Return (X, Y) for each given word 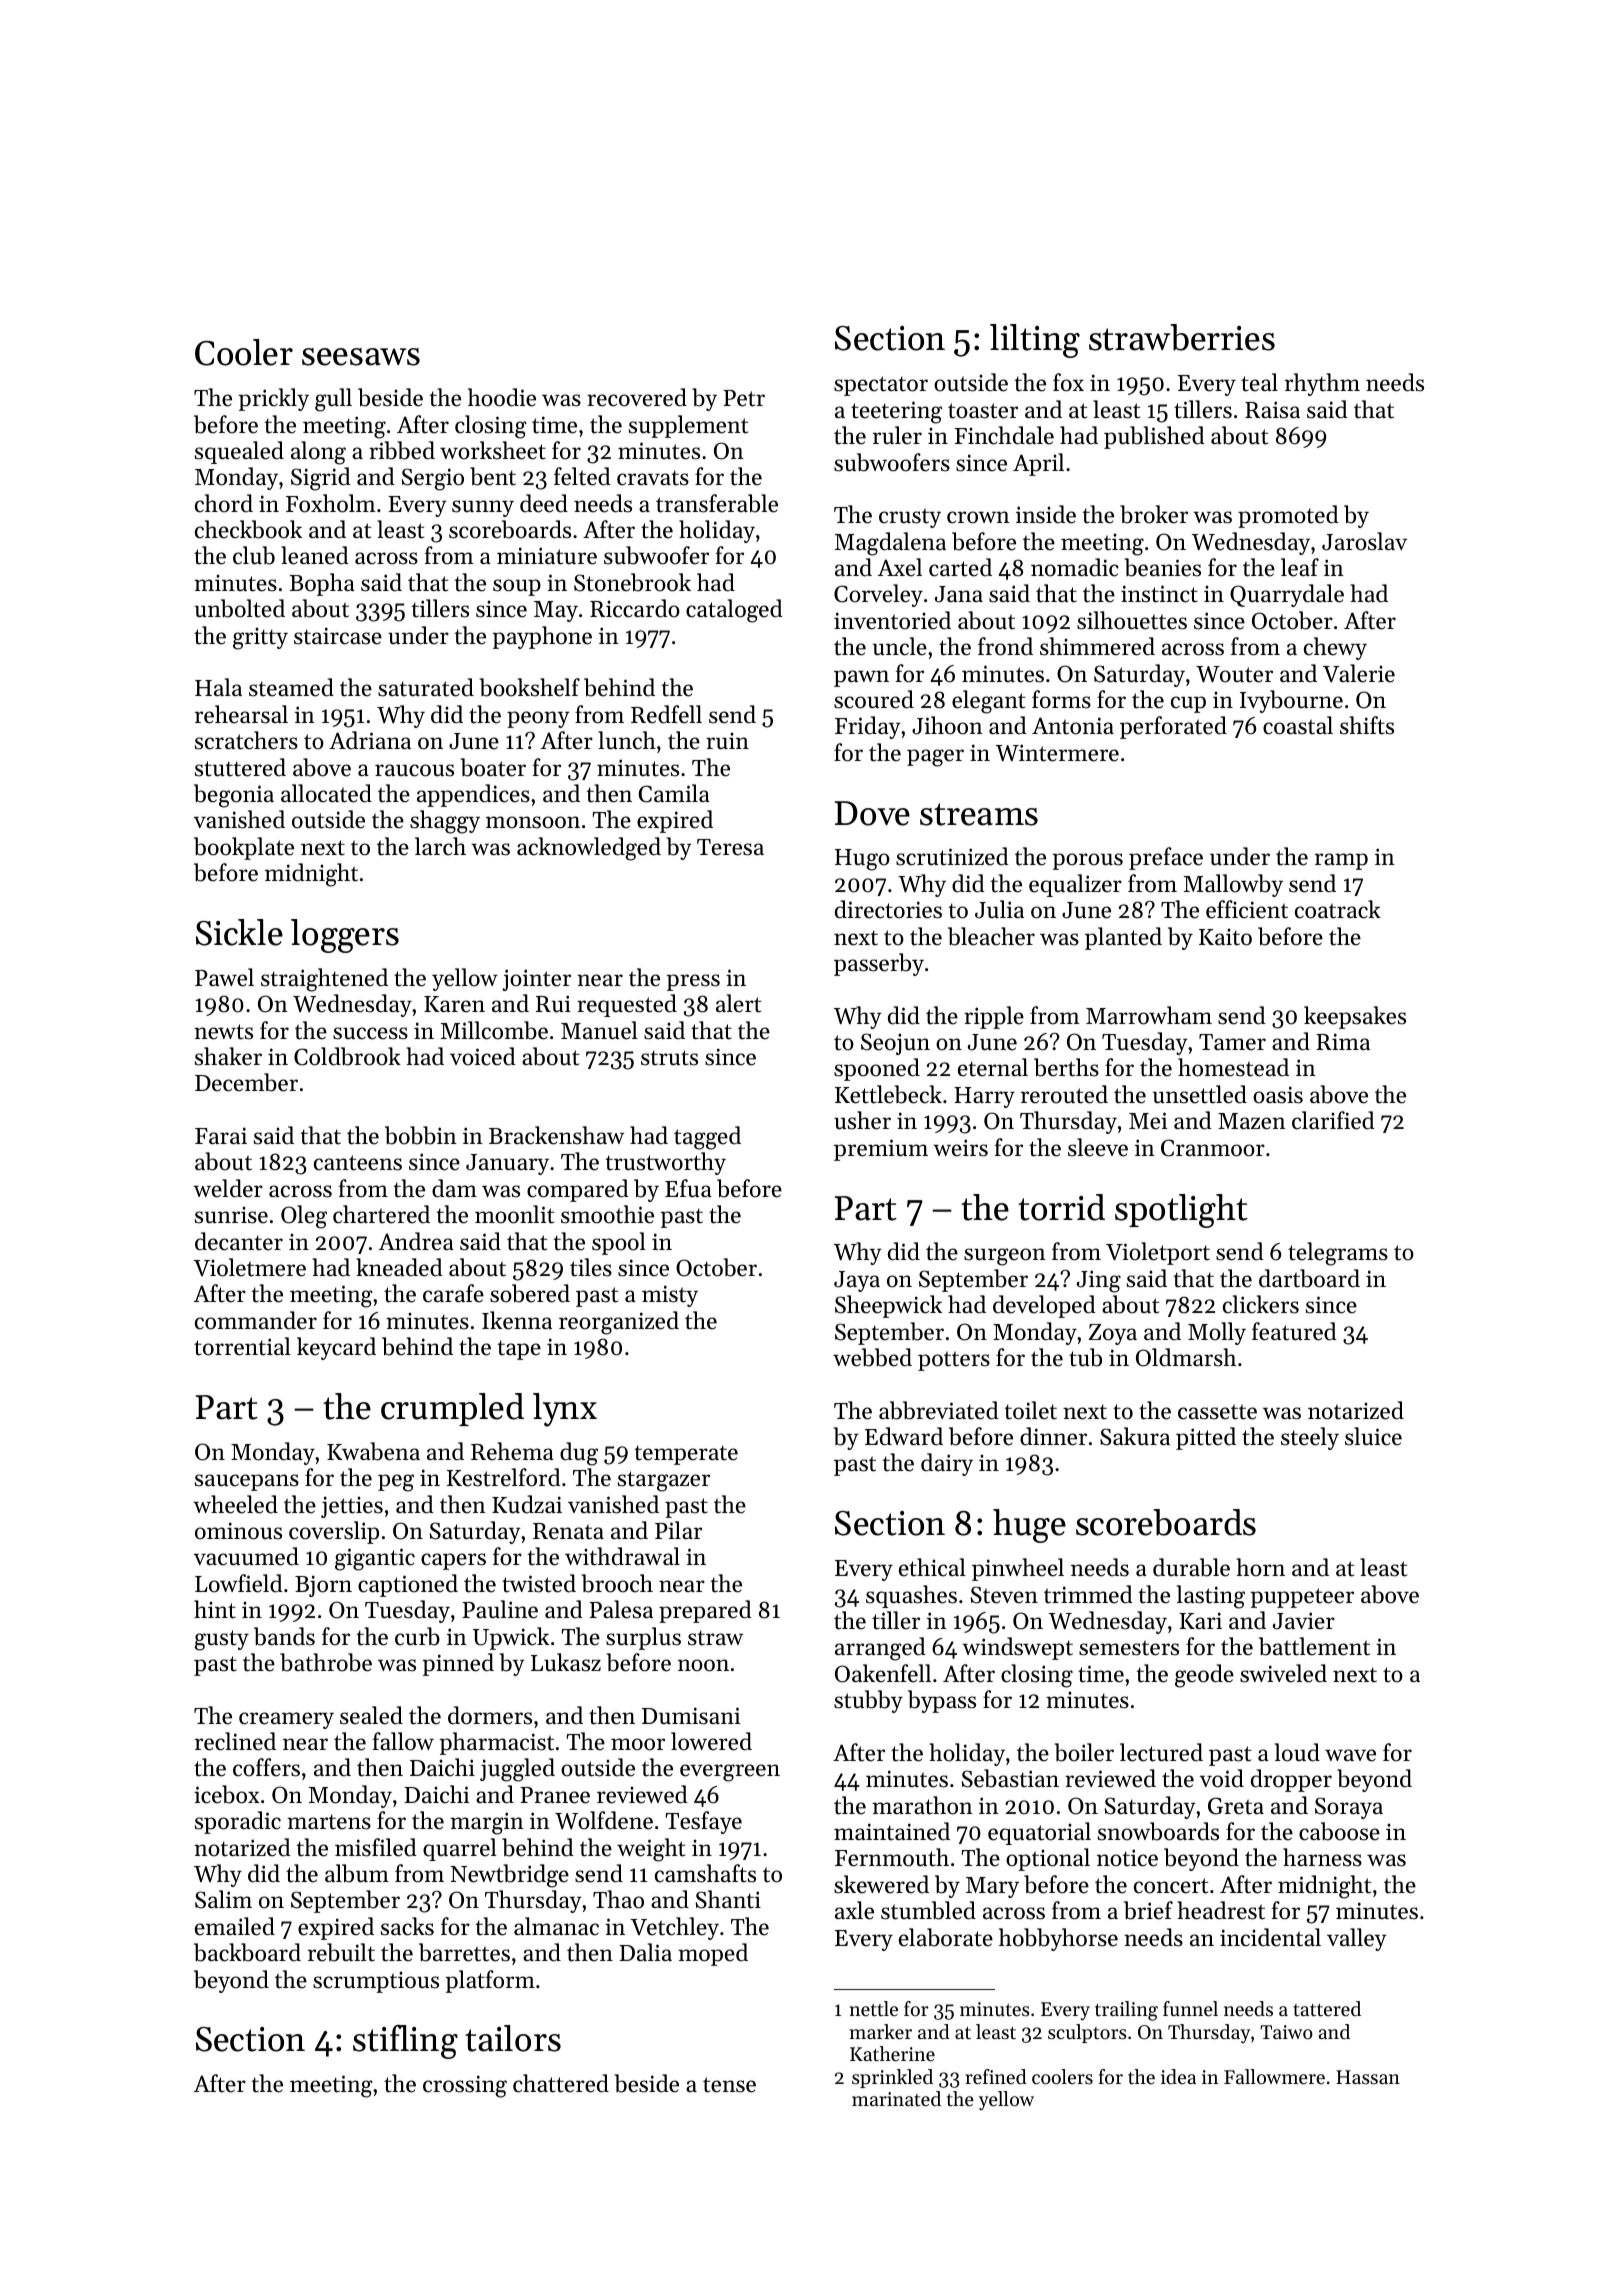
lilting (1035, 341)
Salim (223, 1899)
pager (935, 758)
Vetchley (674, 1928)
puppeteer (1302, 1598)
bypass (942, 1701)
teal (1259, 382)
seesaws (361, 357)
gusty (221, 1640)
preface (1166, 858)
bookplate (244, 848)
